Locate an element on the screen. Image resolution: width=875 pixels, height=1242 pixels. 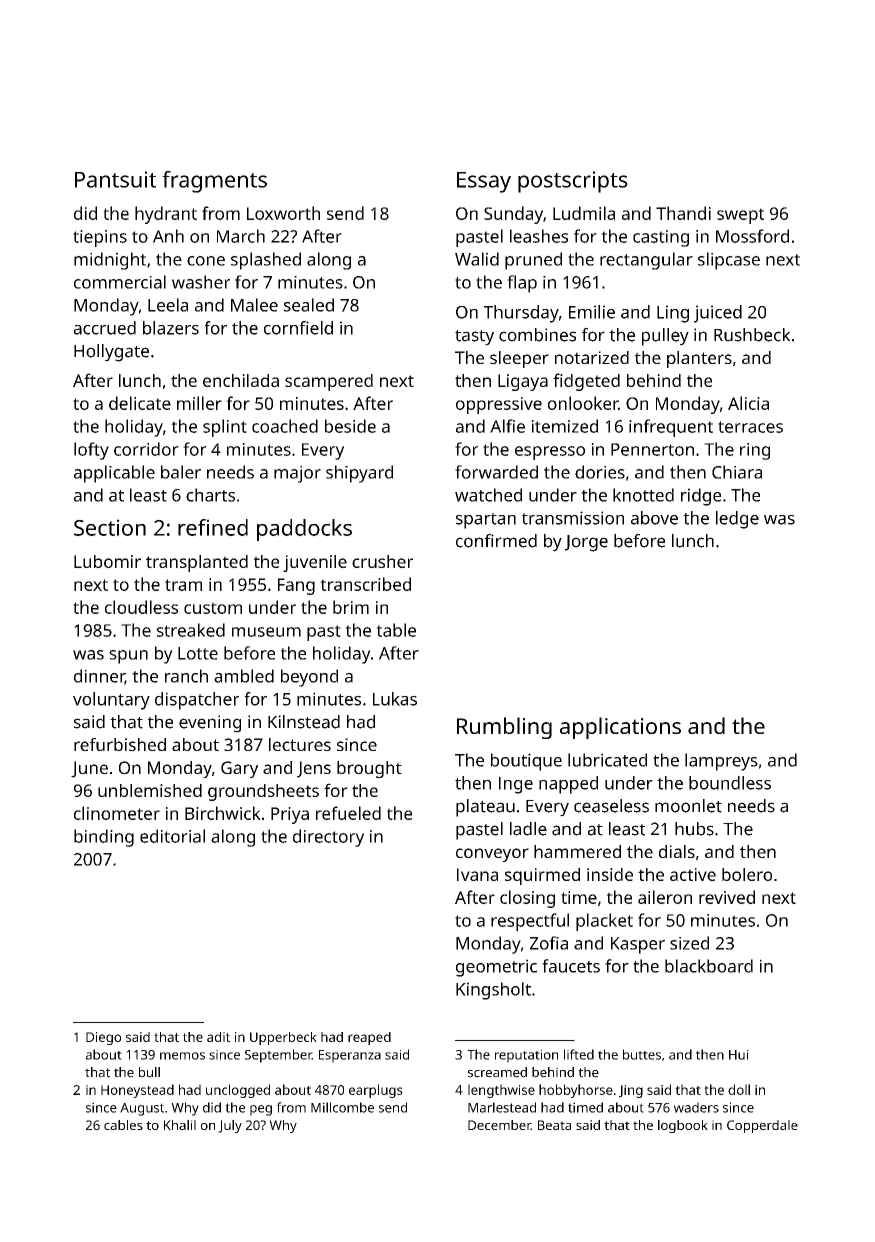
dinner is located at coordinates (99, 677).
